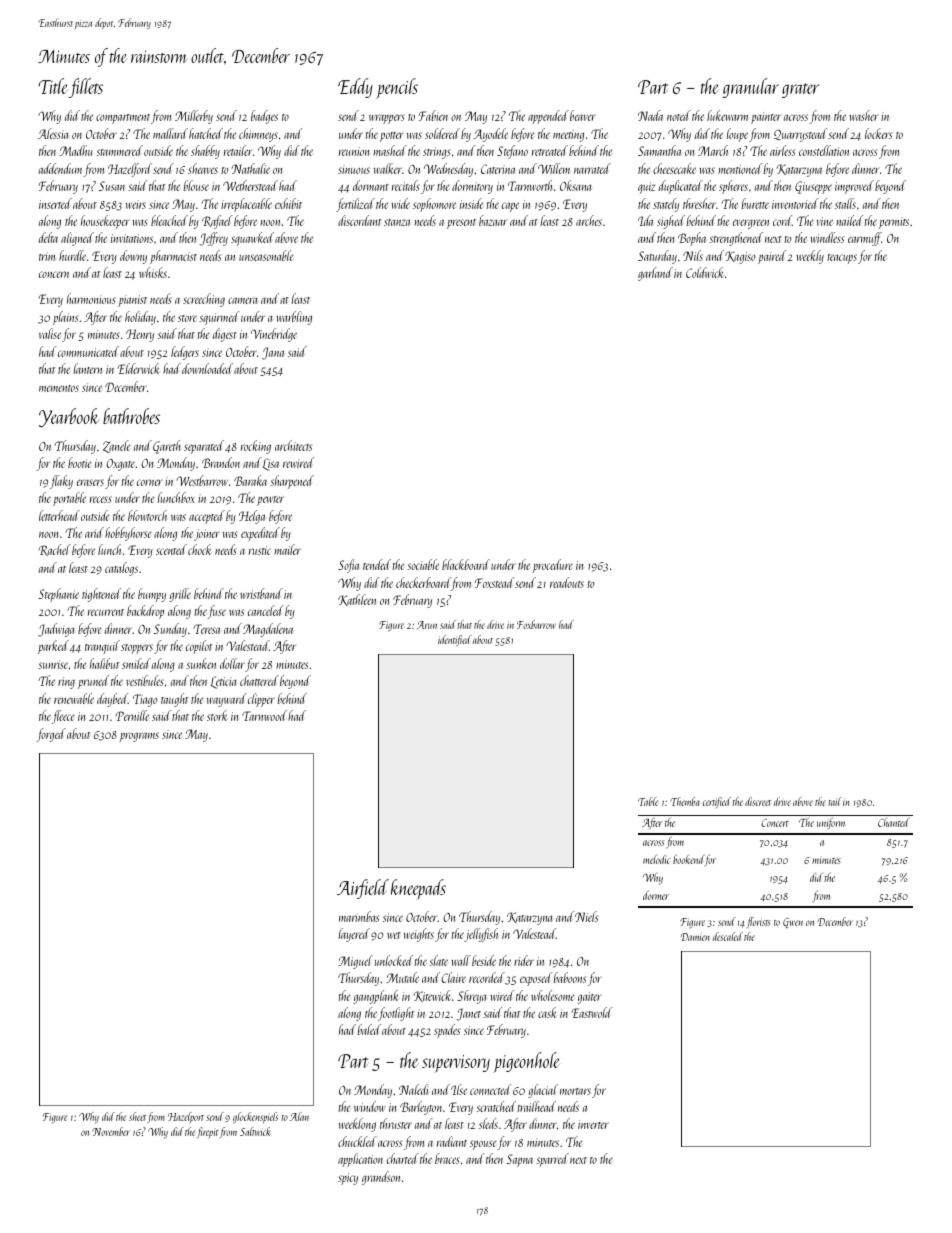 Image resolution: width=952 pixels, height=1233 pixels. Describe the element at coordinates (593, 1124) in the screenshot. I see `inverter` at that location.
